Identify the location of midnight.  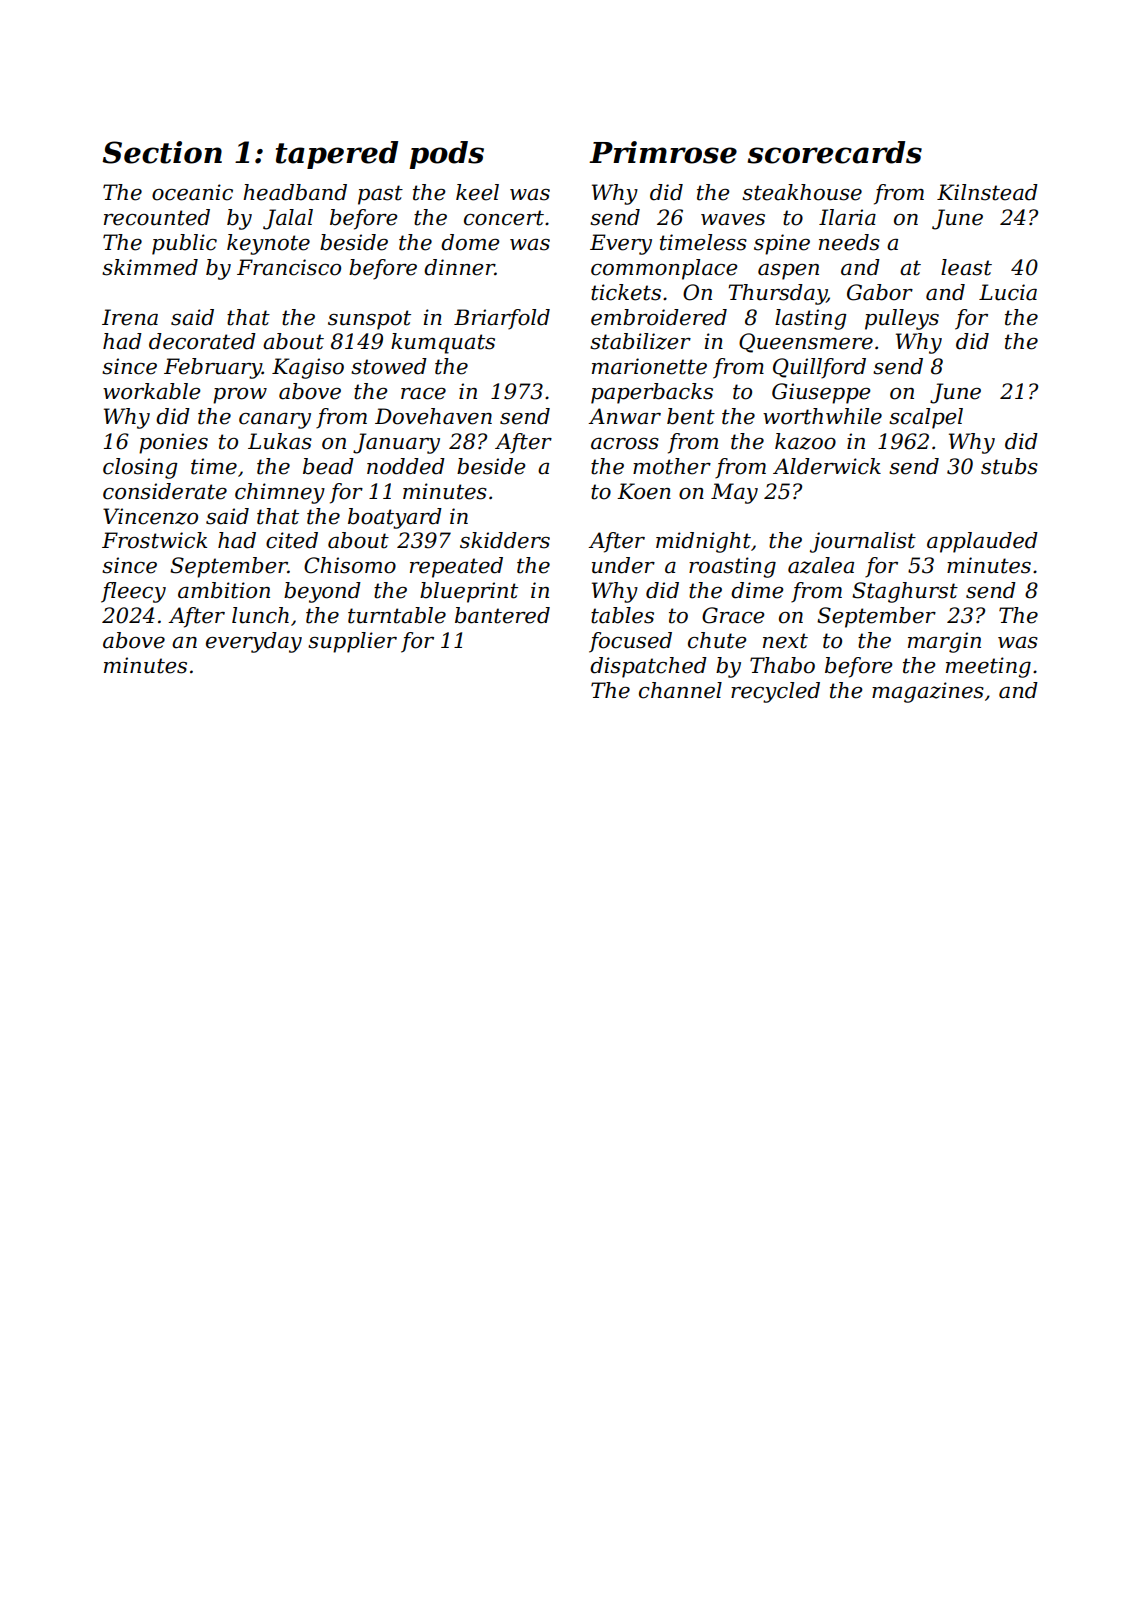
(703, 542).
